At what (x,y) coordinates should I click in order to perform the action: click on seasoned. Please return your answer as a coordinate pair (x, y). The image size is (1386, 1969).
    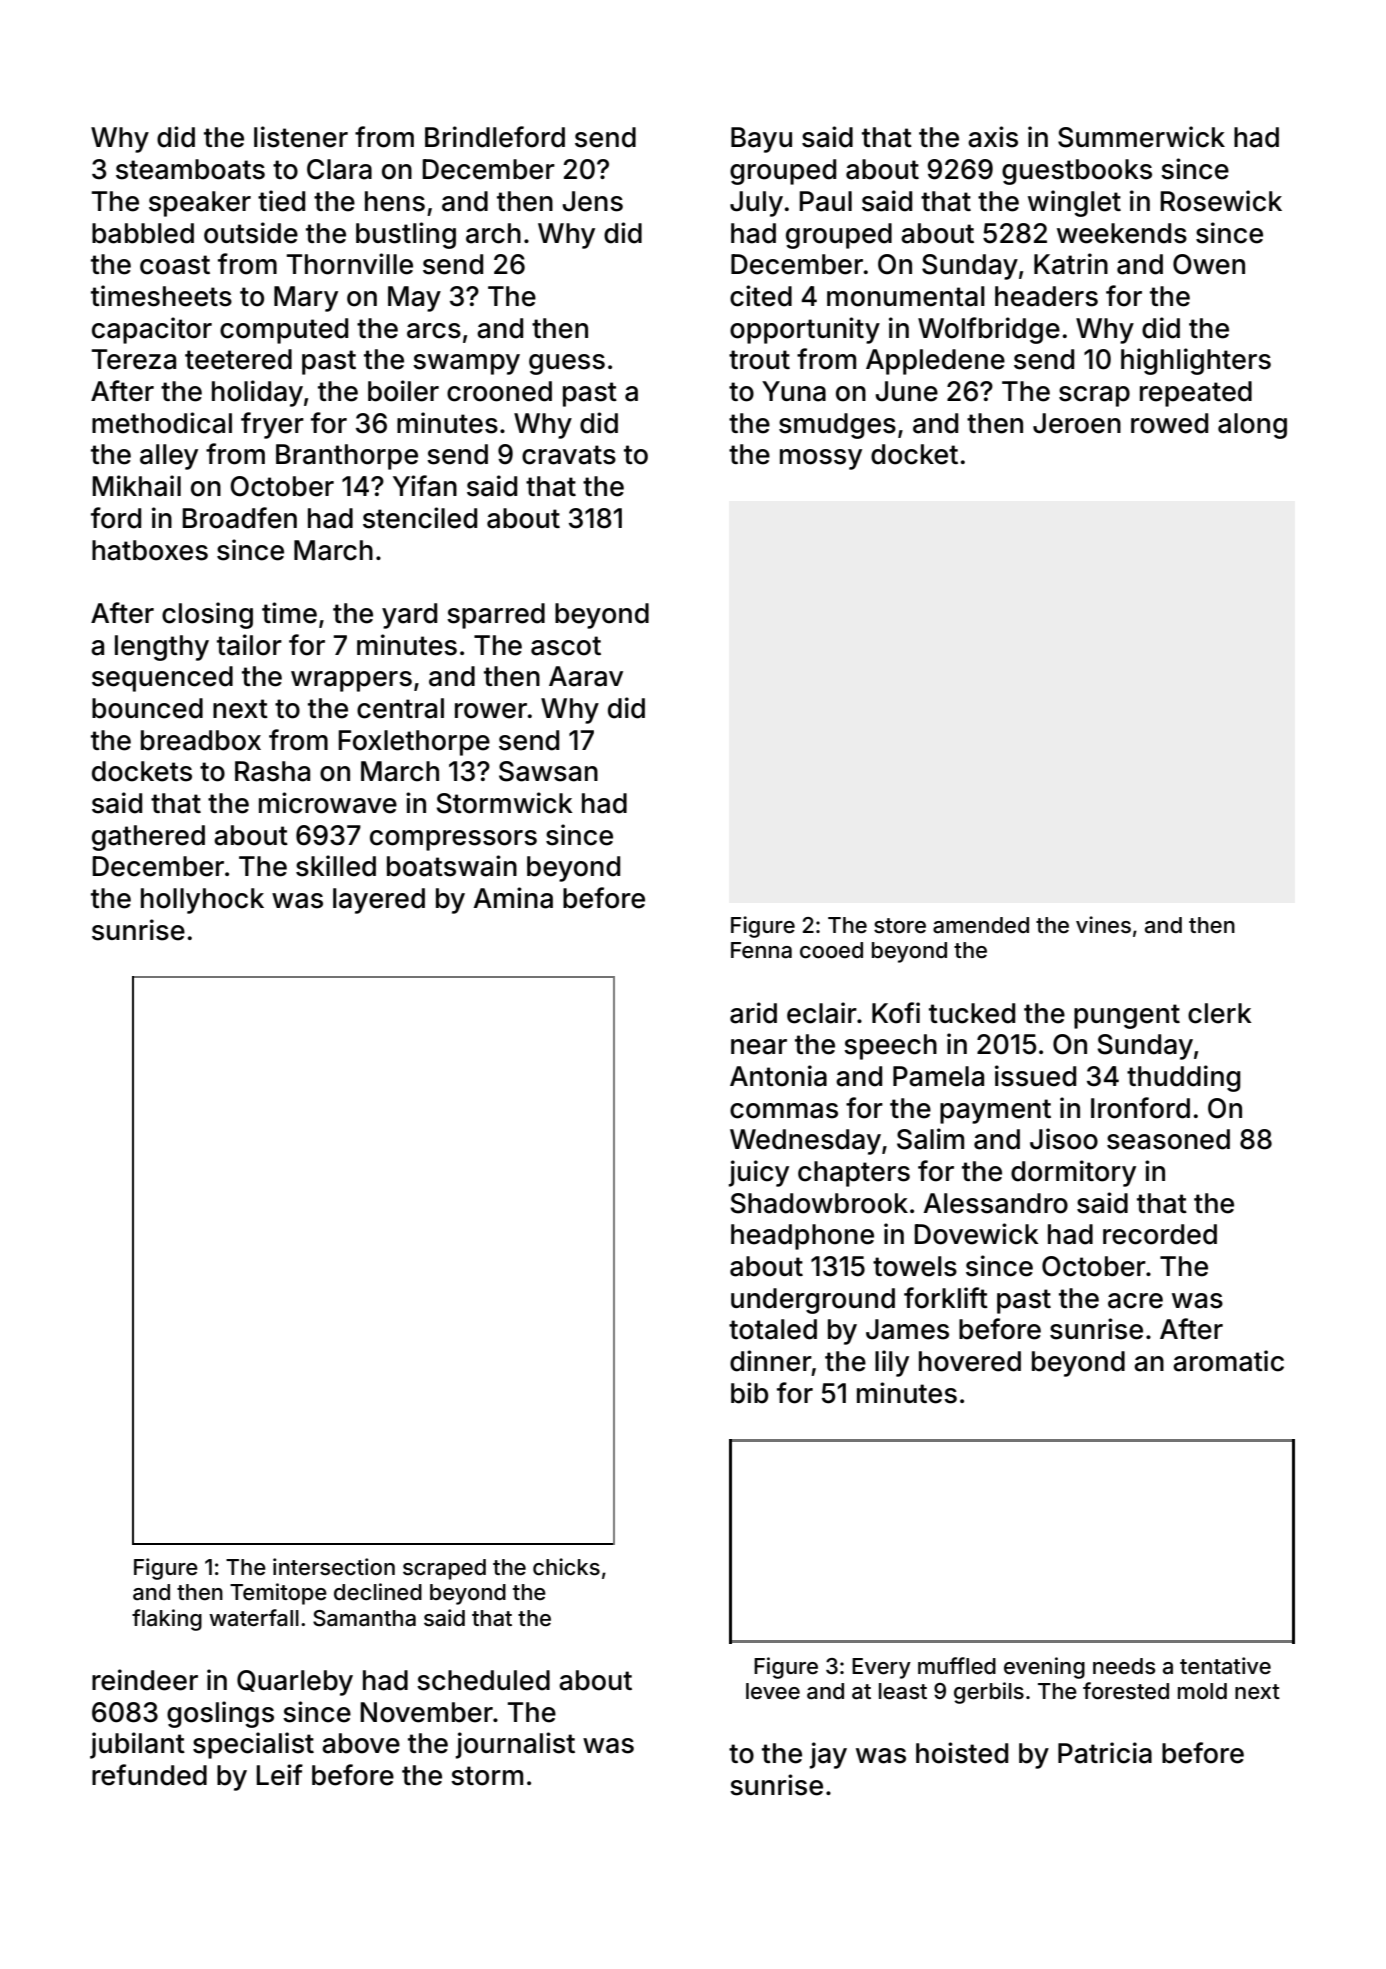
    Looking at the image, I should click on (1168, 1139).
